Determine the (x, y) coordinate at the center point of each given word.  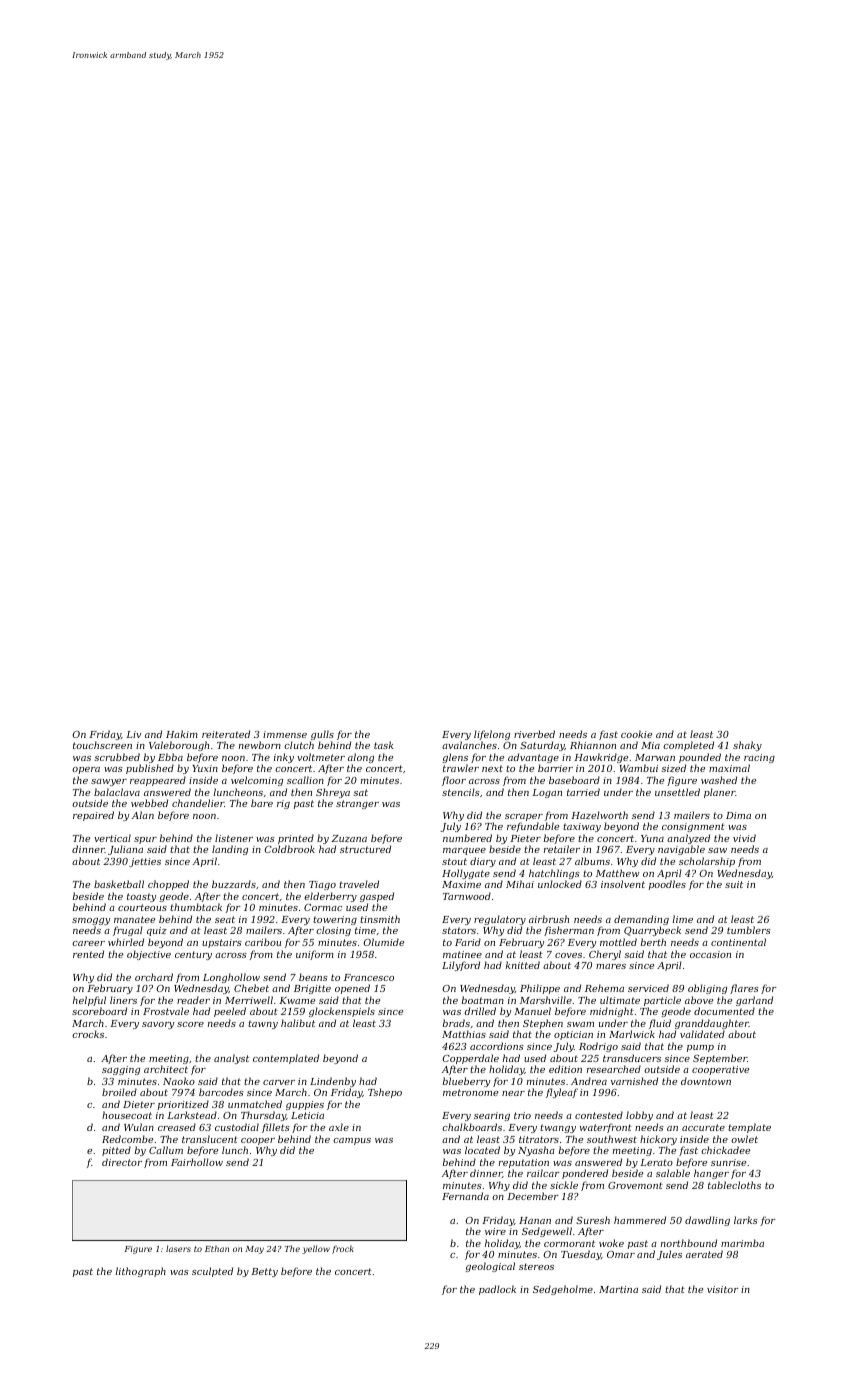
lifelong (492, 735)
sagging (121, 1070)
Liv (133, 734)
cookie (636, 734)
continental (738, 942)
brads (456, 1023)
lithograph (141, 1272)
